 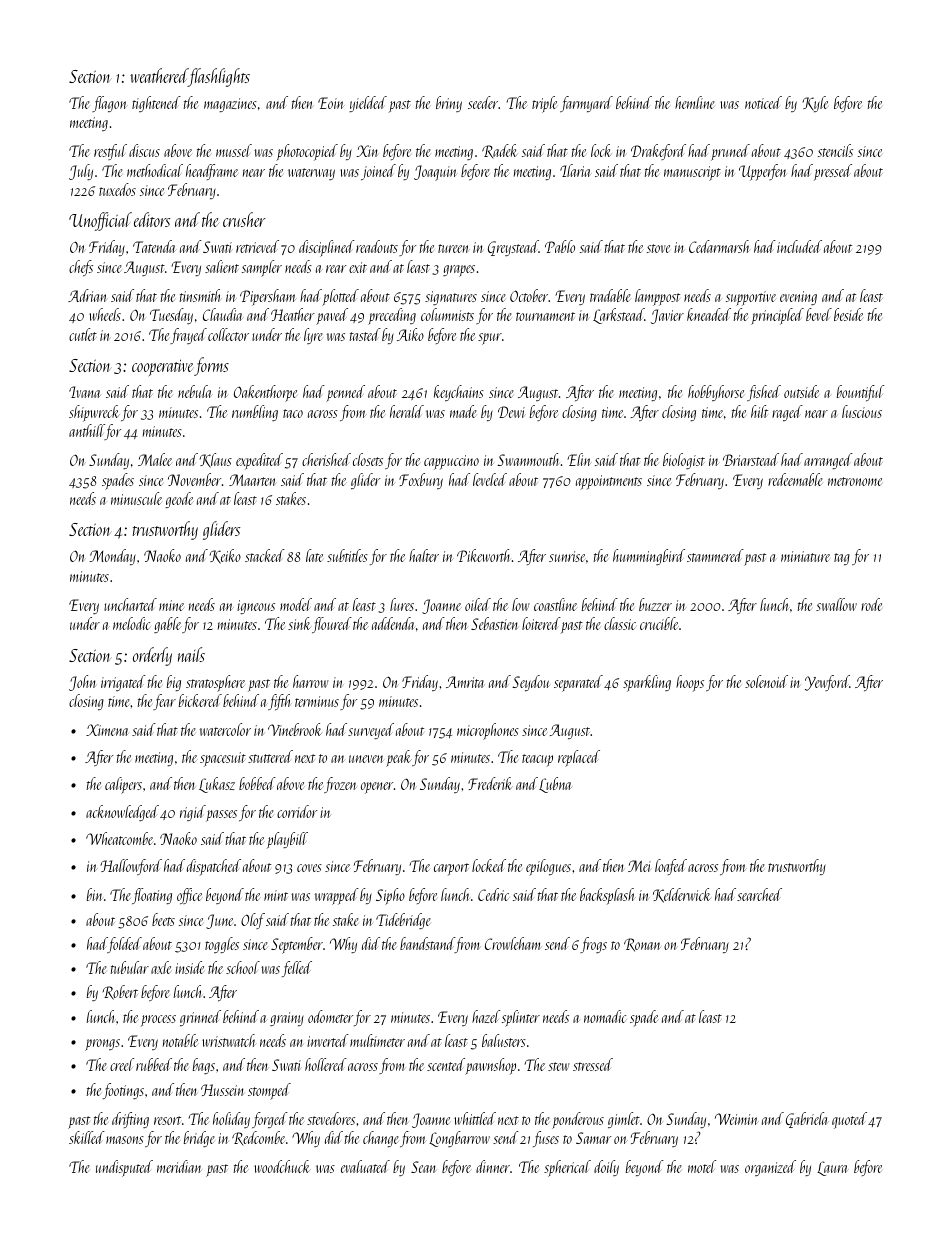 I want to click on cappuccino, so click(x=451, y=462).
